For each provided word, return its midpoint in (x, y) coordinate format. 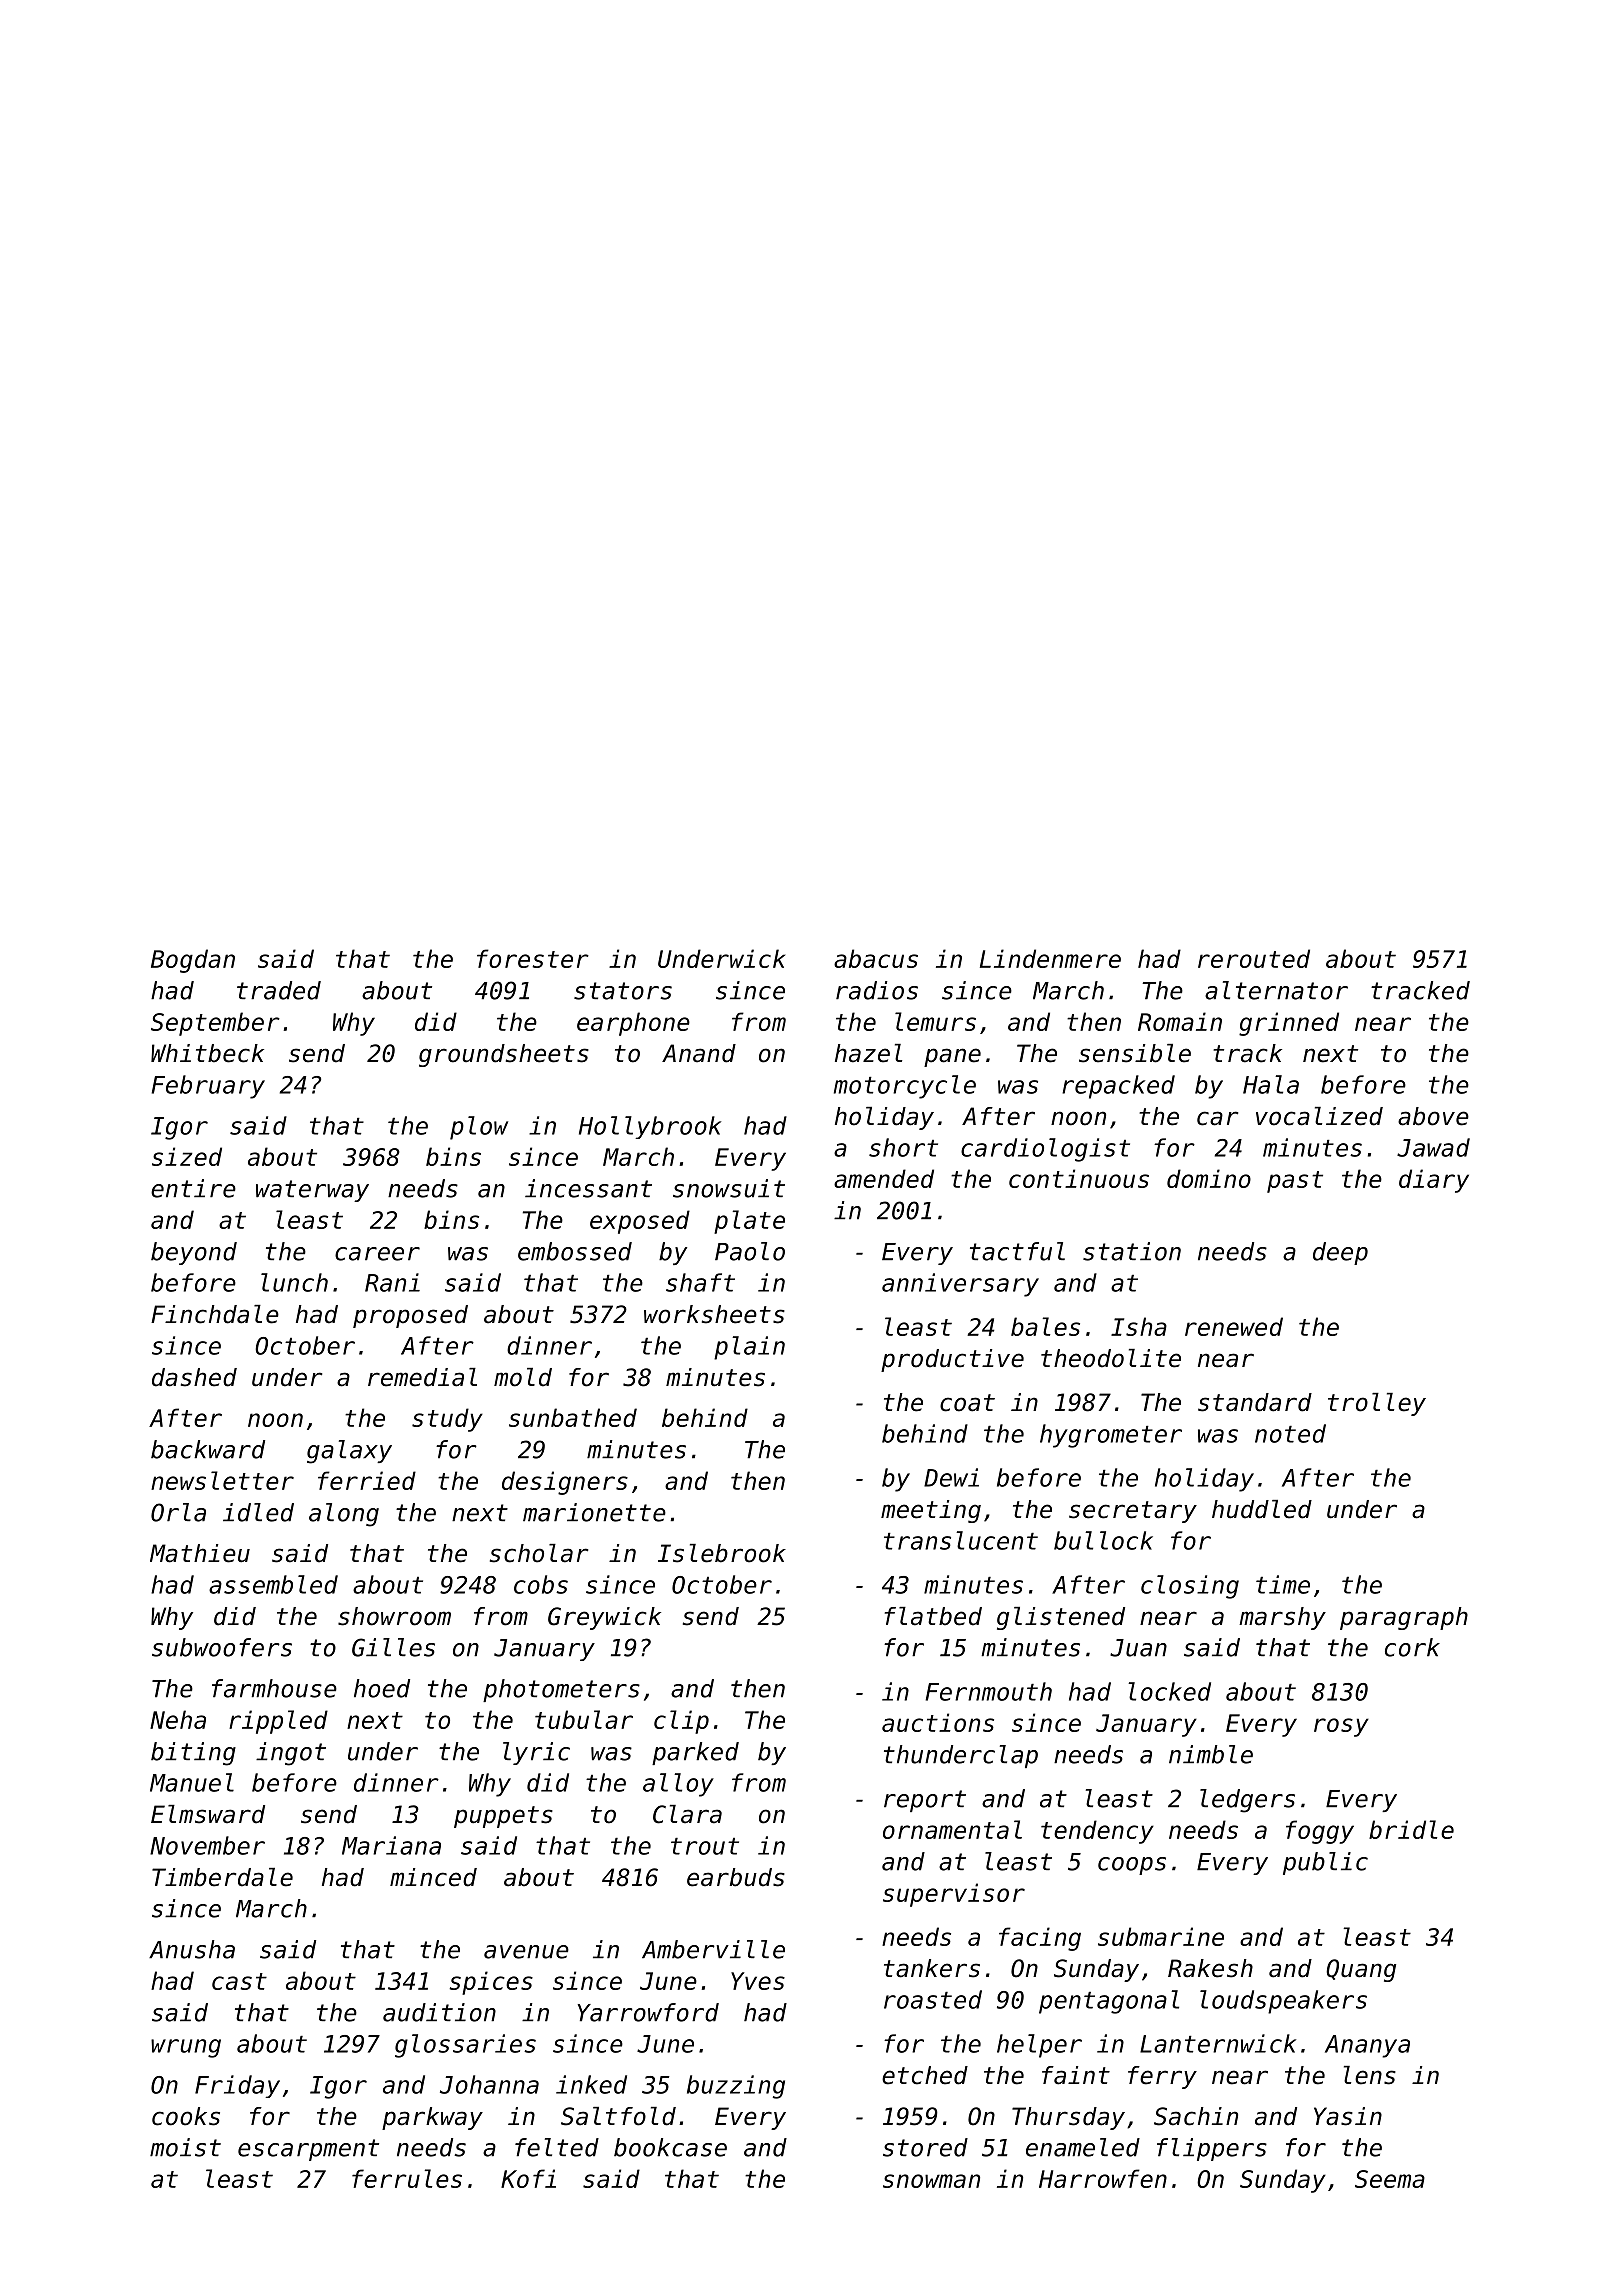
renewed (1234, 1326)
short (903, 1147)
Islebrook (722, 1553)
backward (208, 1449)
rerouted (1254, 958)
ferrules (407, 2178)
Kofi (528, 2178)
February (208, 1087)
